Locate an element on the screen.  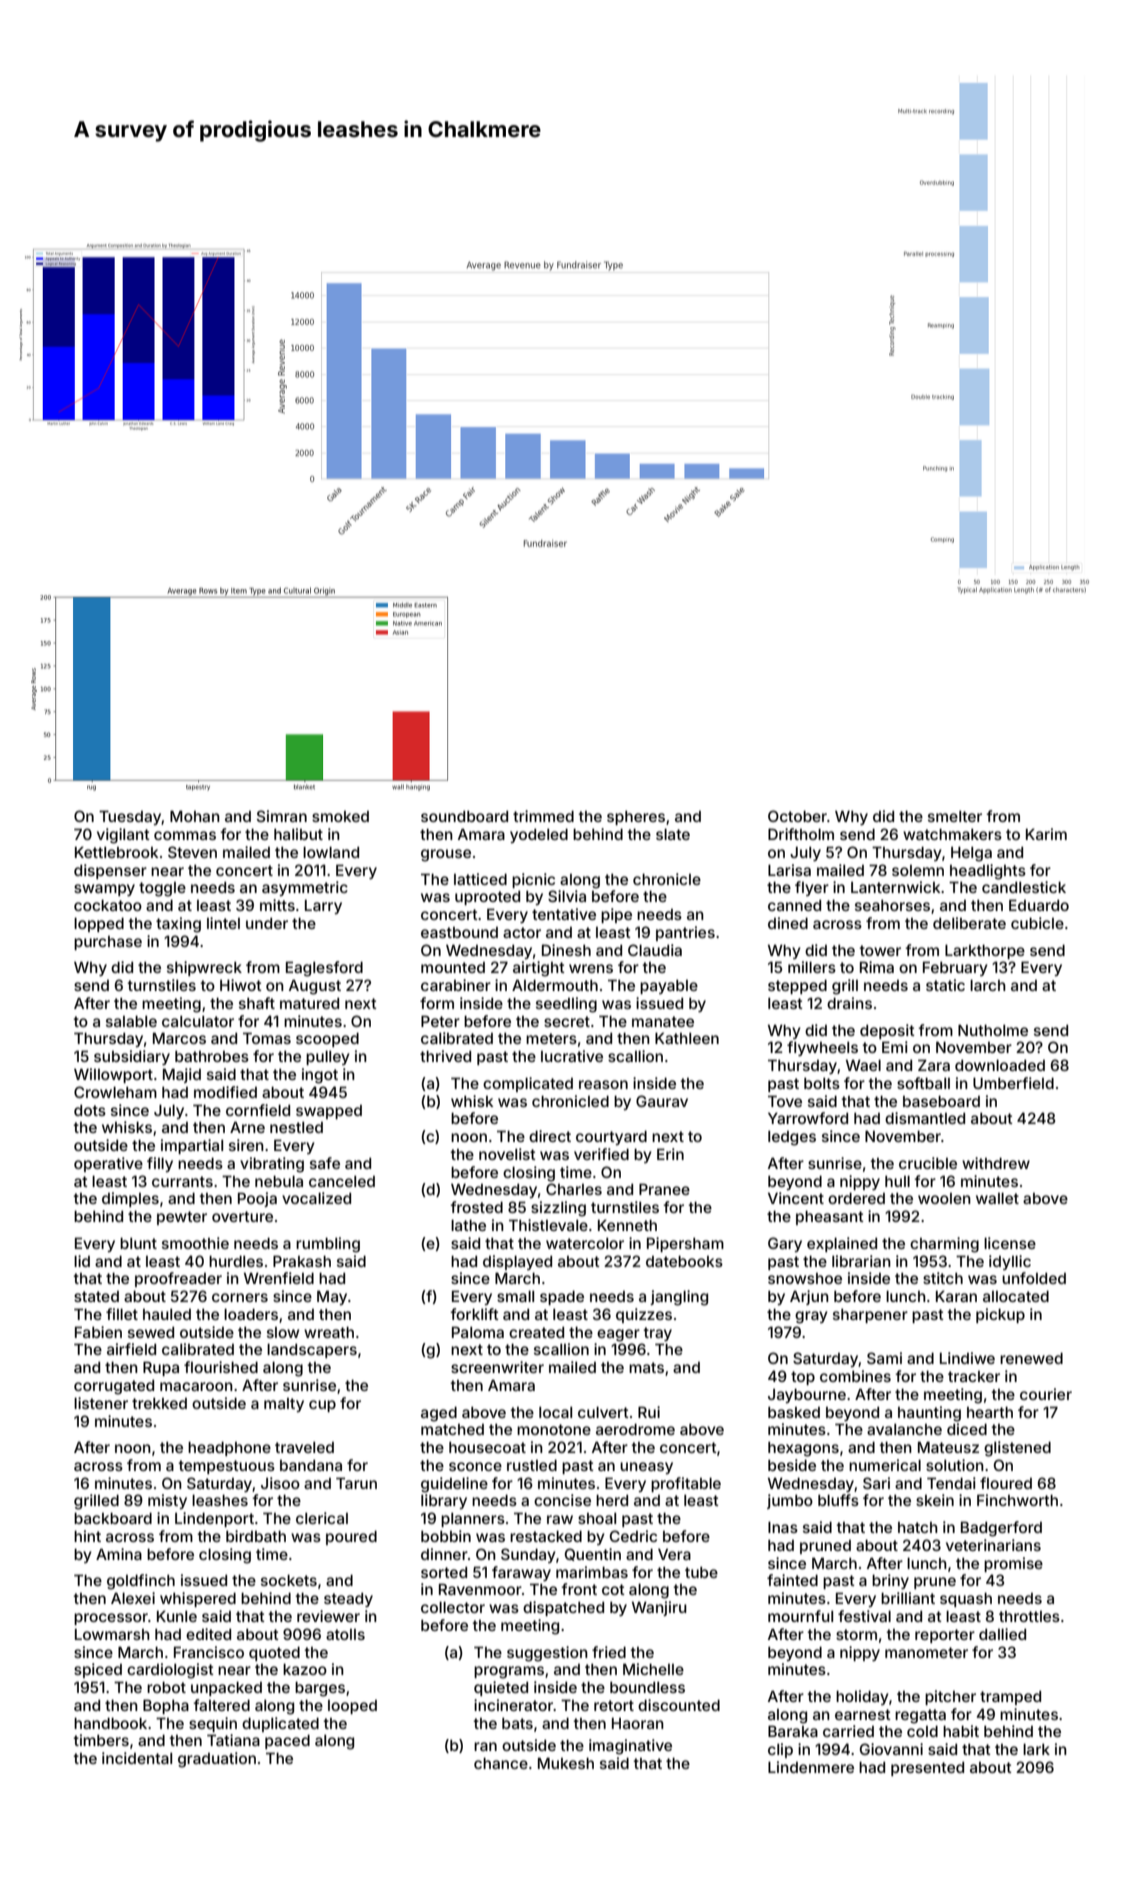
habit is located at coordinates (961, 1731).
